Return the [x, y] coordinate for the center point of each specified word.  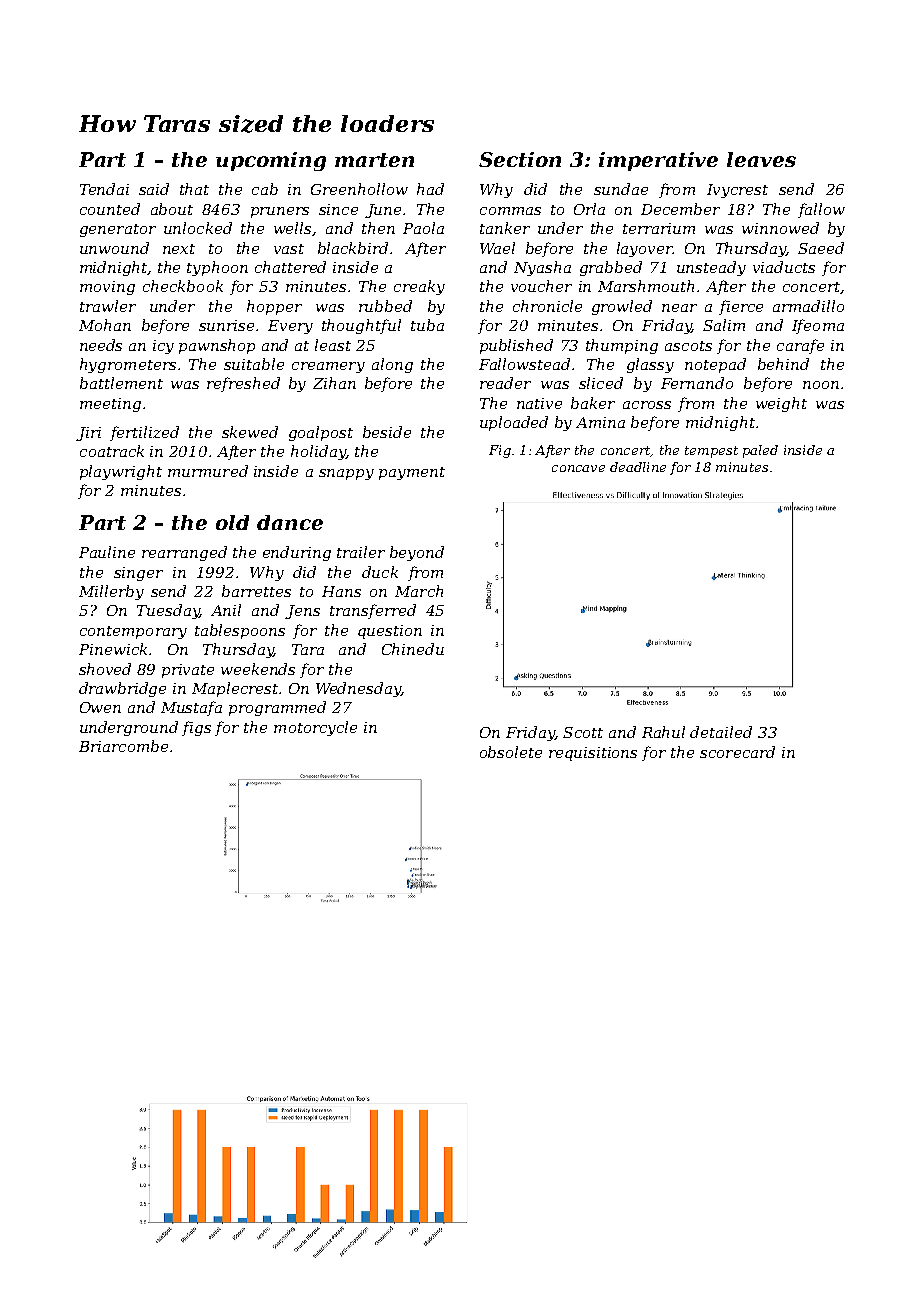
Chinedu [413, 649]
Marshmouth [646, 286]
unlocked [198, 228]
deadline [638, 467]
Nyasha [542, 268]
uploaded [514, 423]
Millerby [111, 592]
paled [760, 451]
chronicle [547, 306]
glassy [650, 365]
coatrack [112, 451]
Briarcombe [123, 746]
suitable [254, 364]
